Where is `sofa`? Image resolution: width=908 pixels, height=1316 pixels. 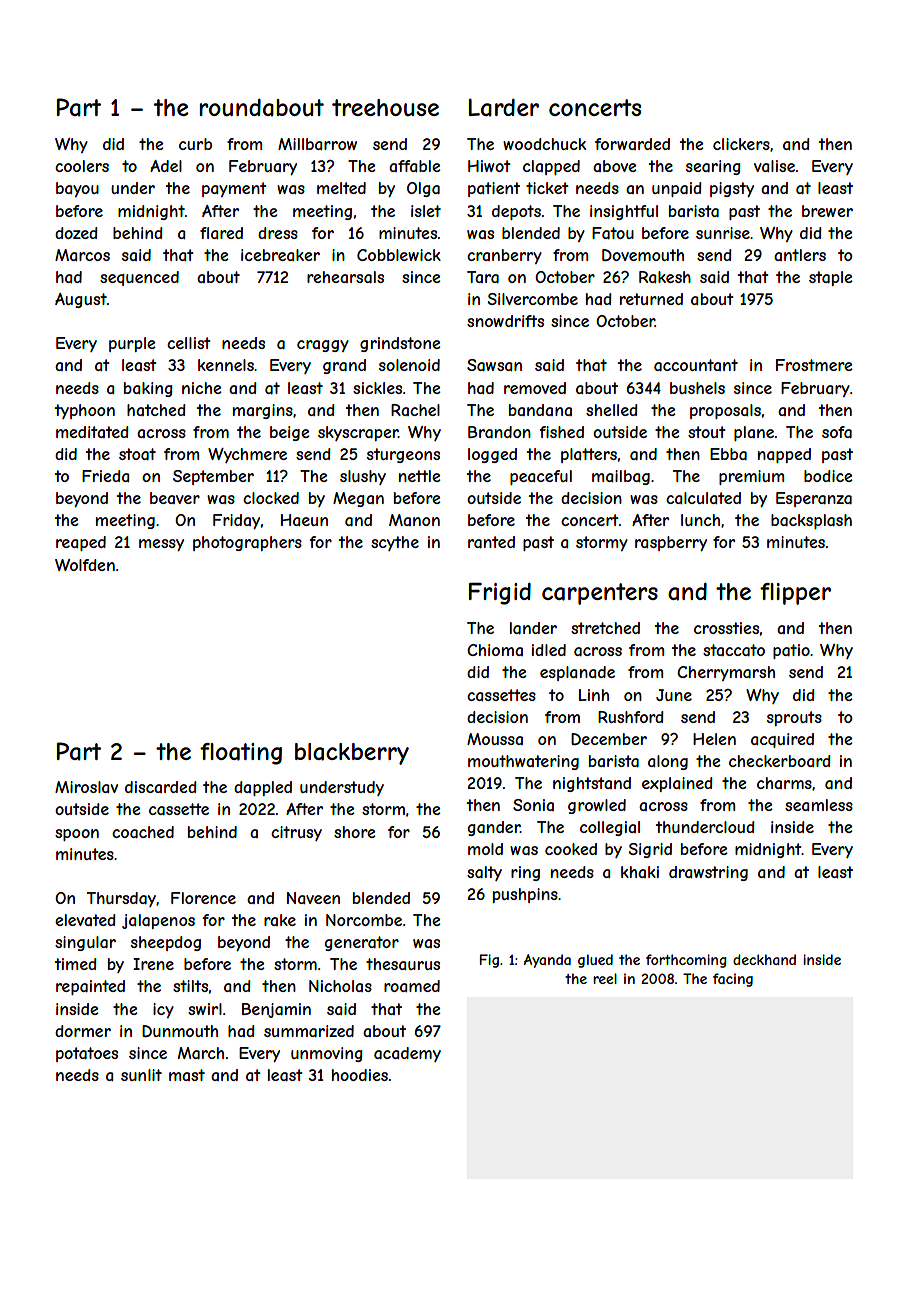 sofa is located at coordinates (837, 432).
